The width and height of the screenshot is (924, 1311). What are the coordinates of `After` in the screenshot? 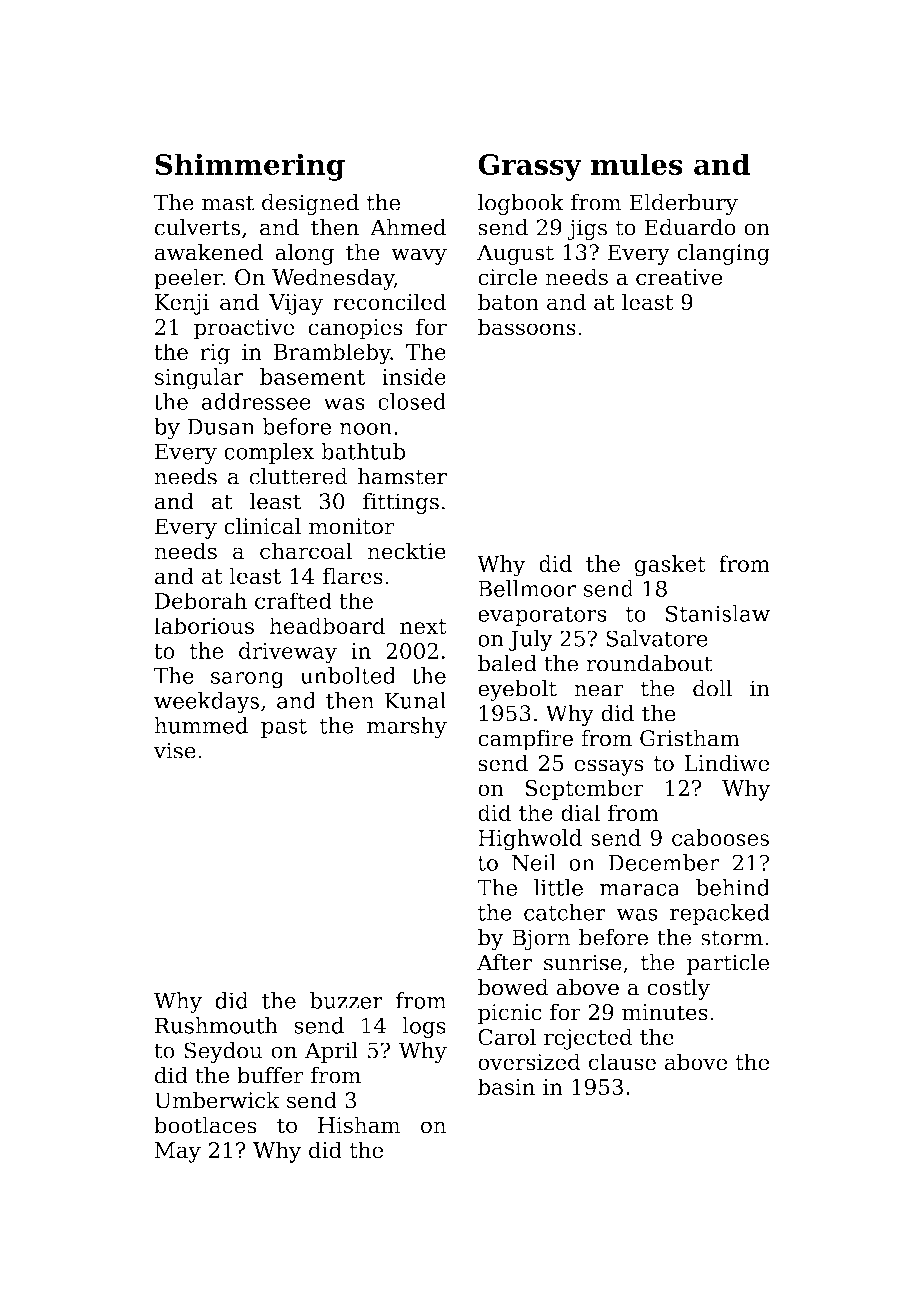 It's located at (504, 962).
